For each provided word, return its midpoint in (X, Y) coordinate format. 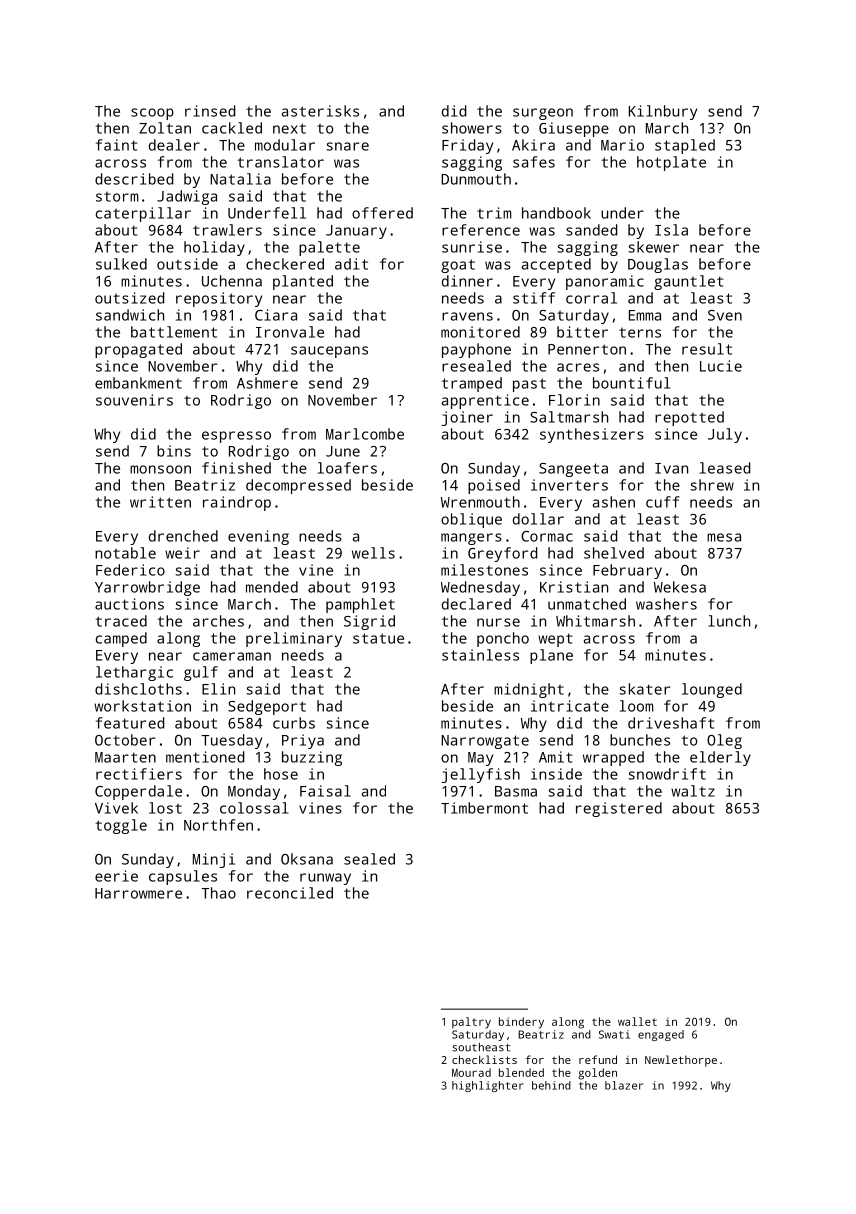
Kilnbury (663, 112)
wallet (637, 1021)
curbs (294, 723)
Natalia (240, 179)
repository (219, 299)
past (529, 385)
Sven (725, 315)
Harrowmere (138, 893)
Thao (218, 893)
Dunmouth (476, 179)
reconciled (290, 893)
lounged (712, 690)
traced (121, 621)
